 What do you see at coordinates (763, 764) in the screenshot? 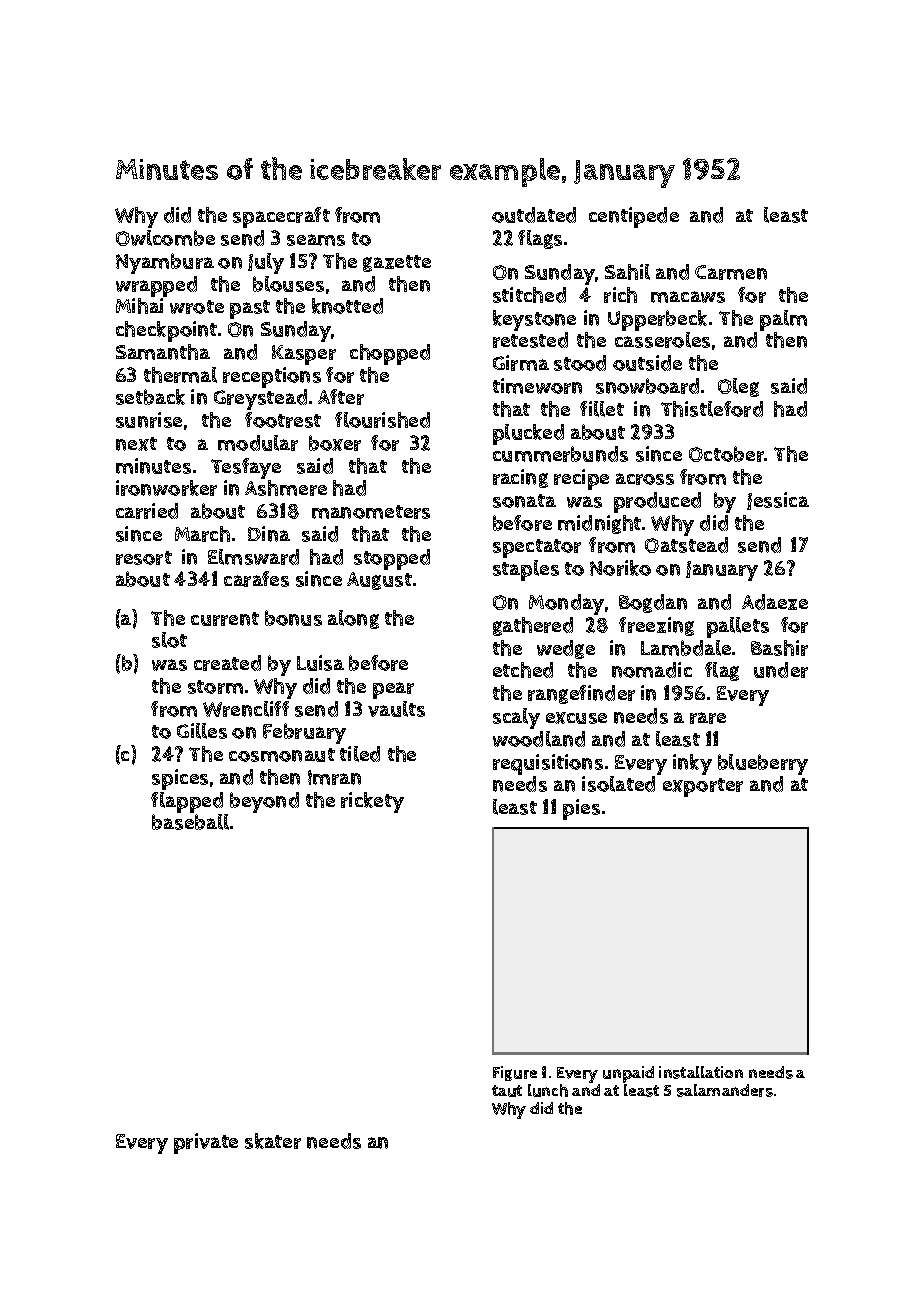
I see `blueberry` at bounding box center [763, 764].
